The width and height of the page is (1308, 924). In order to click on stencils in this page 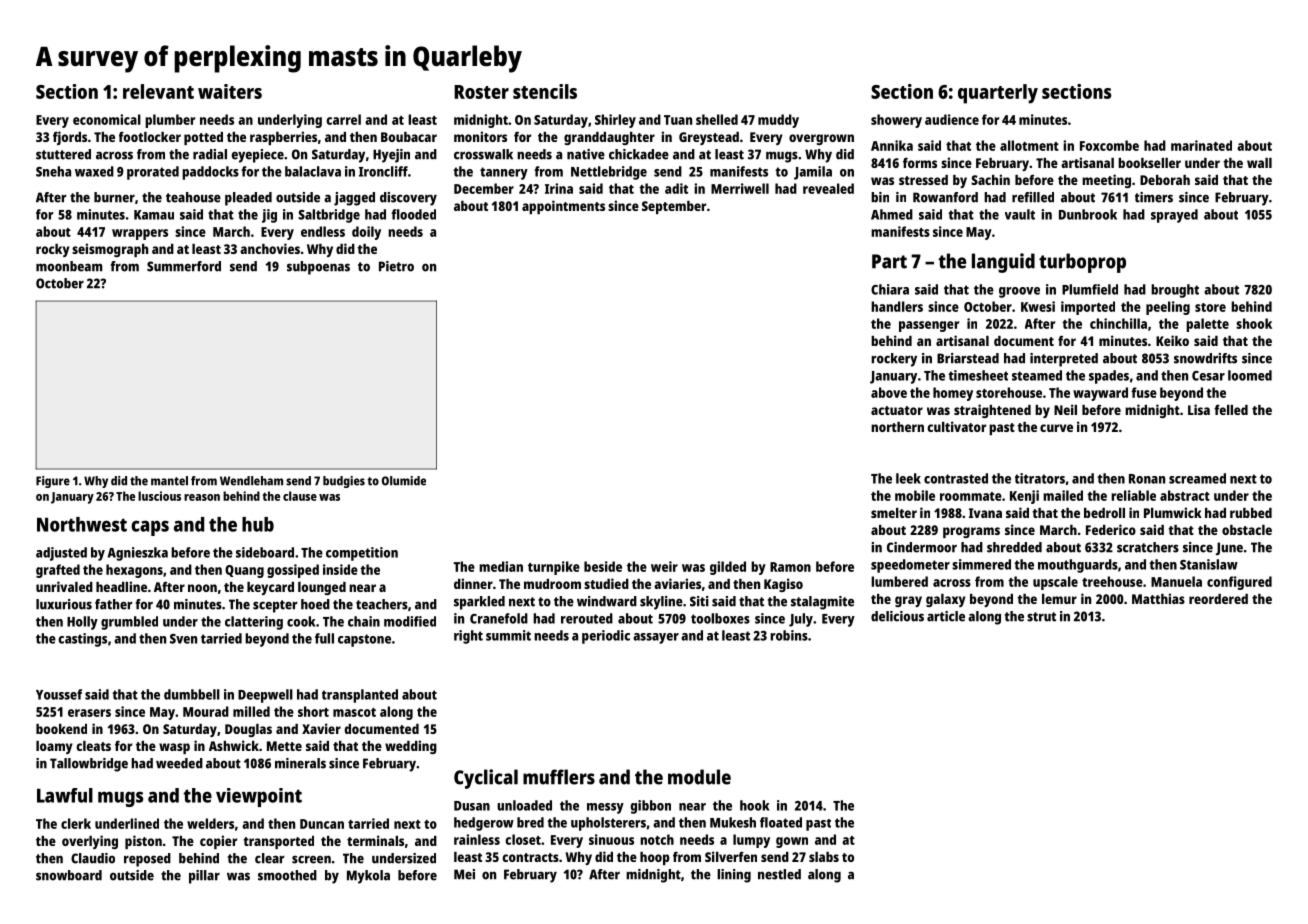, I will do `click(545, 91)`.
